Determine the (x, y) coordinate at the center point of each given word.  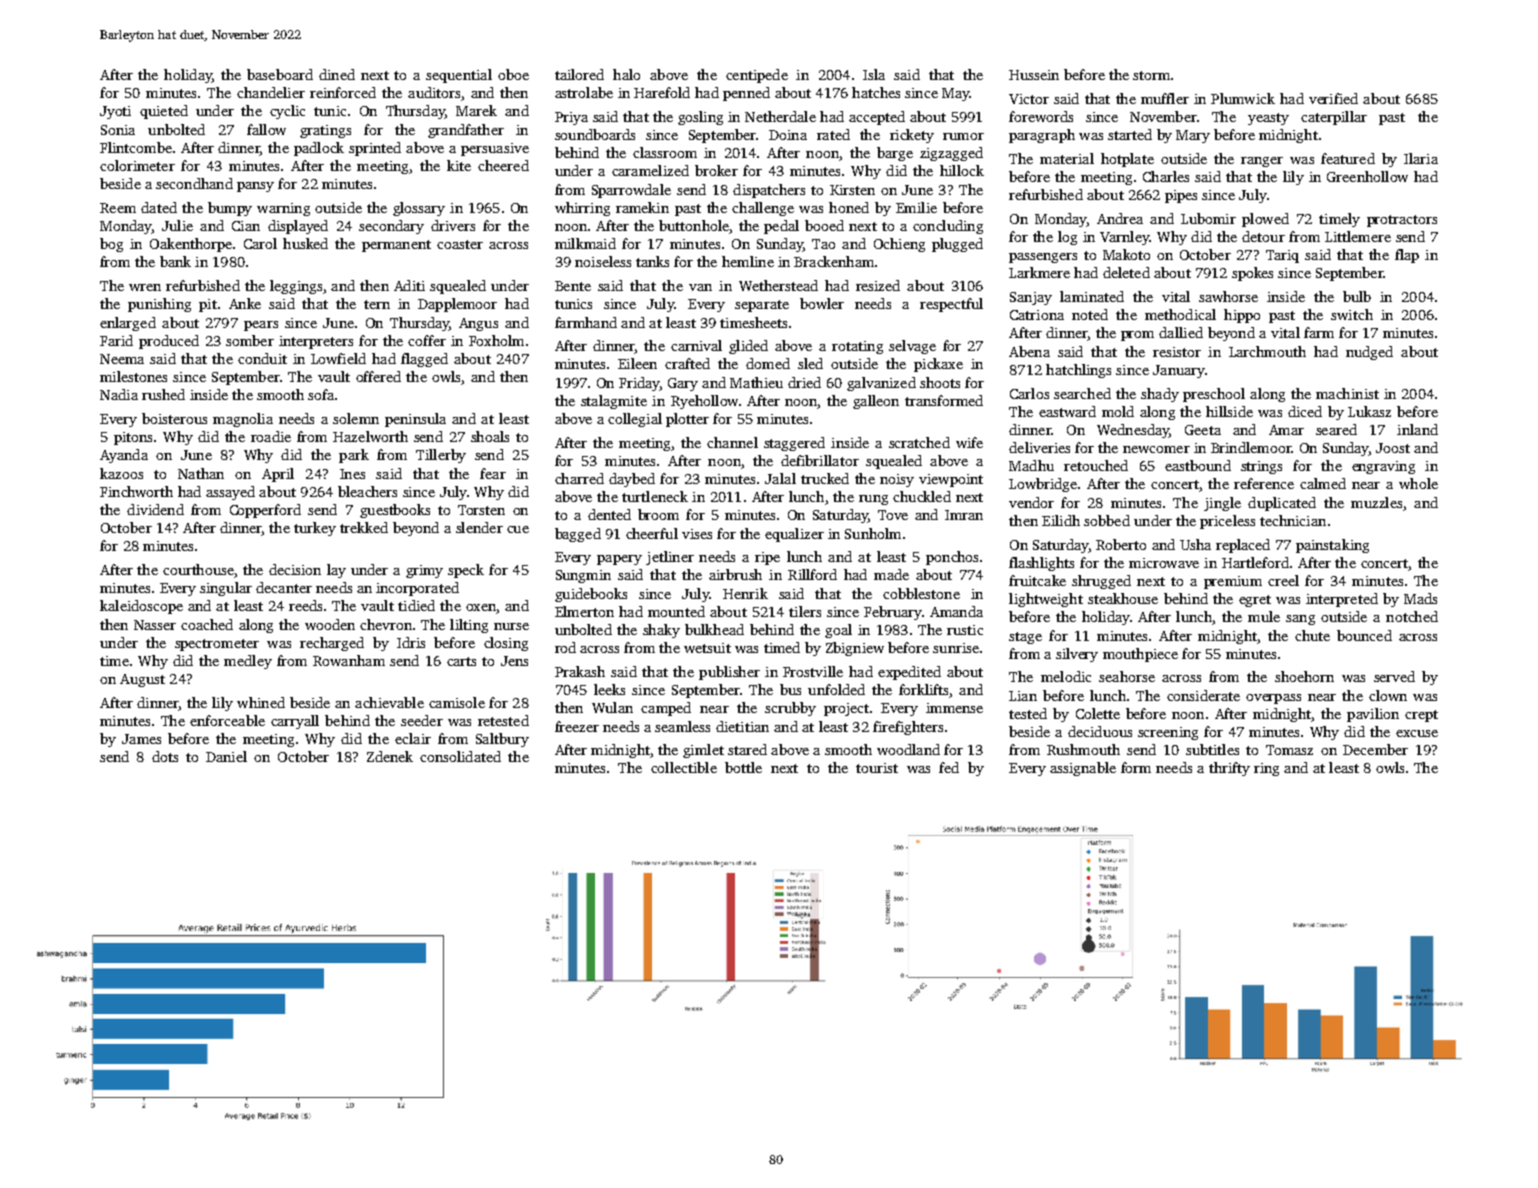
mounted (676, 611)
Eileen (637, 363)
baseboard (280, 74)
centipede (757, 76)
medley (248, 662)
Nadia (119, 394)
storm (1151, 75)
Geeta (1203, 430)
